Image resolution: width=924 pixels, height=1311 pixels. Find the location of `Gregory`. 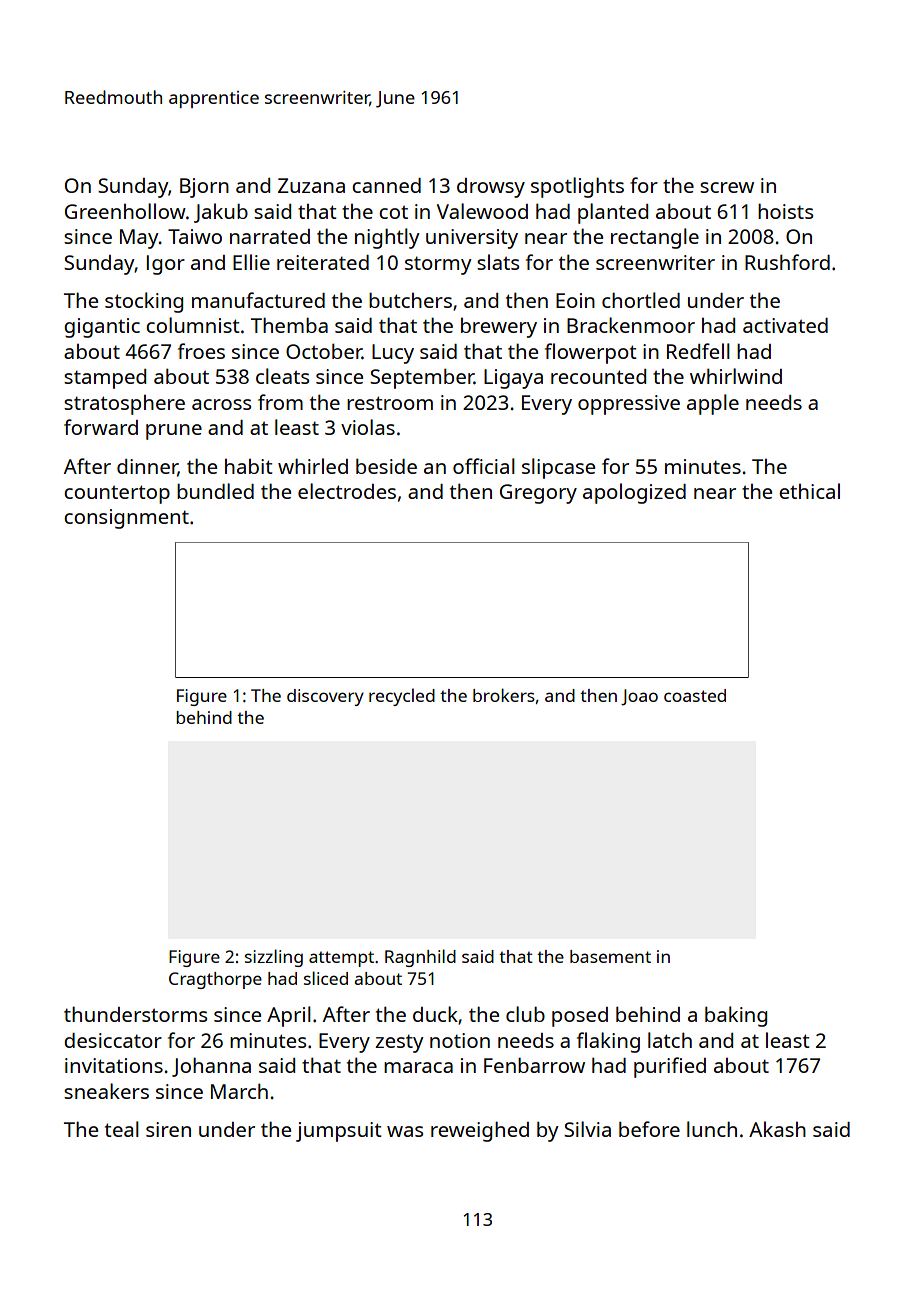

Gregory is located at coordinates (538, 494).
